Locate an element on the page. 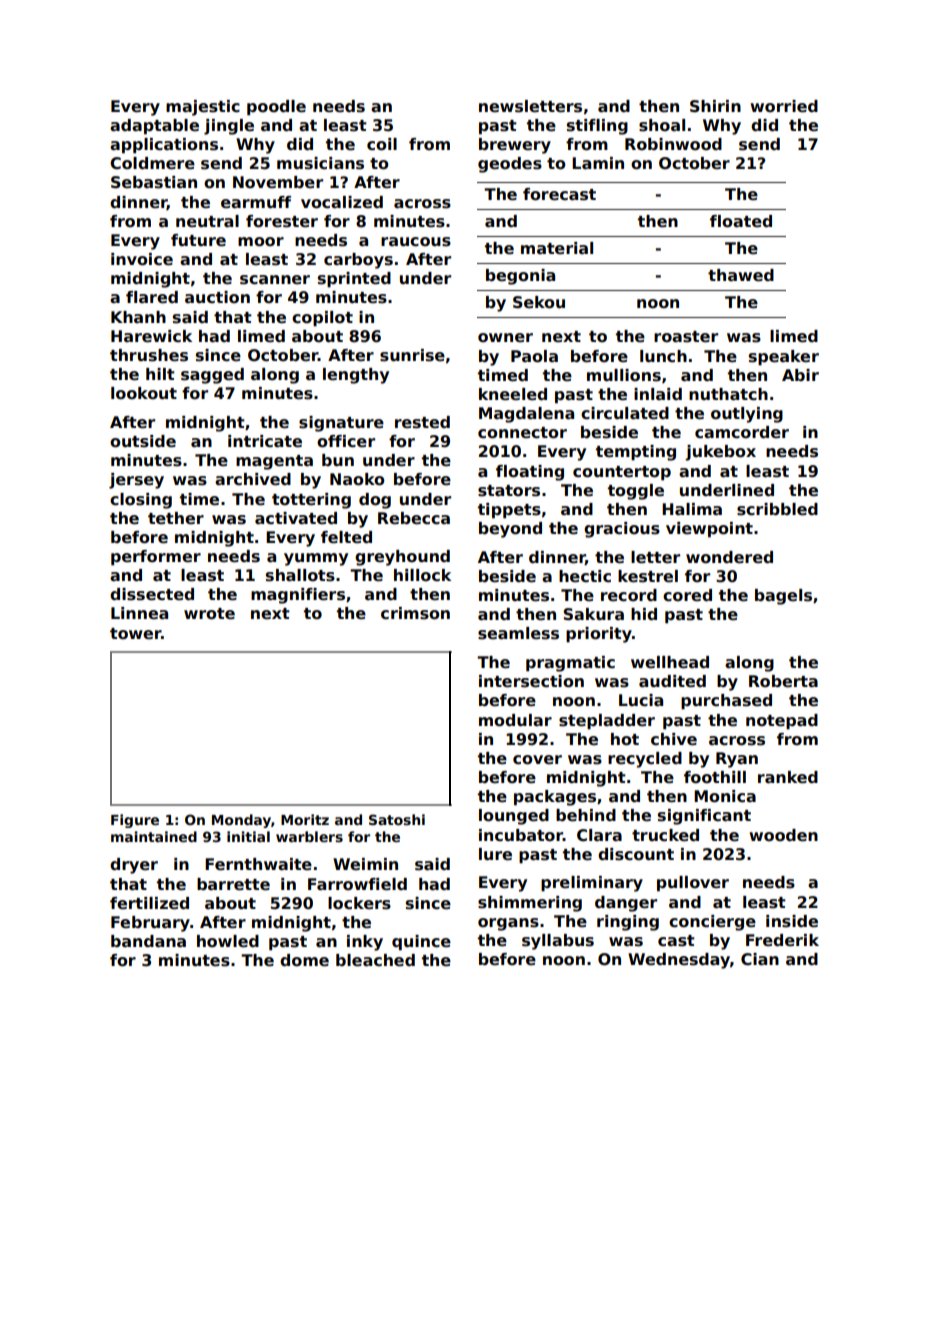 Image resolution: width=929 pixels, height=1320 pixels. material is located at coordinates (557, 248).
